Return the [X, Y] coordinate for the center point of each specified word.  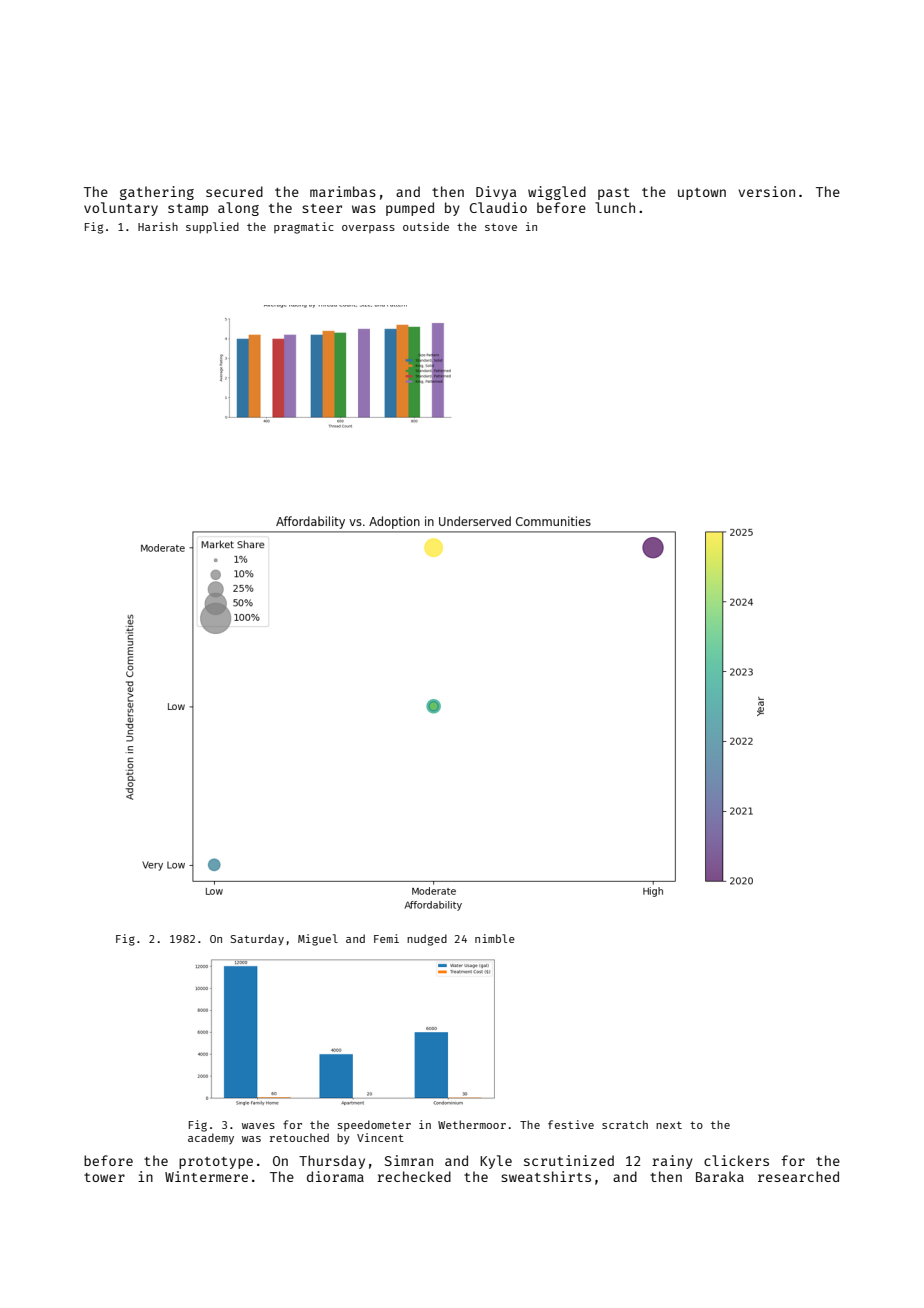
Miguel [318, 940]
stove [501, 227]
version [766, 191]
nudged [427, 940]
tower [104, 1177]
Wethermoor [472, 1124]
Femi [386, 938]
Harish [158, 226]
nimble [495, 938]
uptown [702, 194]
